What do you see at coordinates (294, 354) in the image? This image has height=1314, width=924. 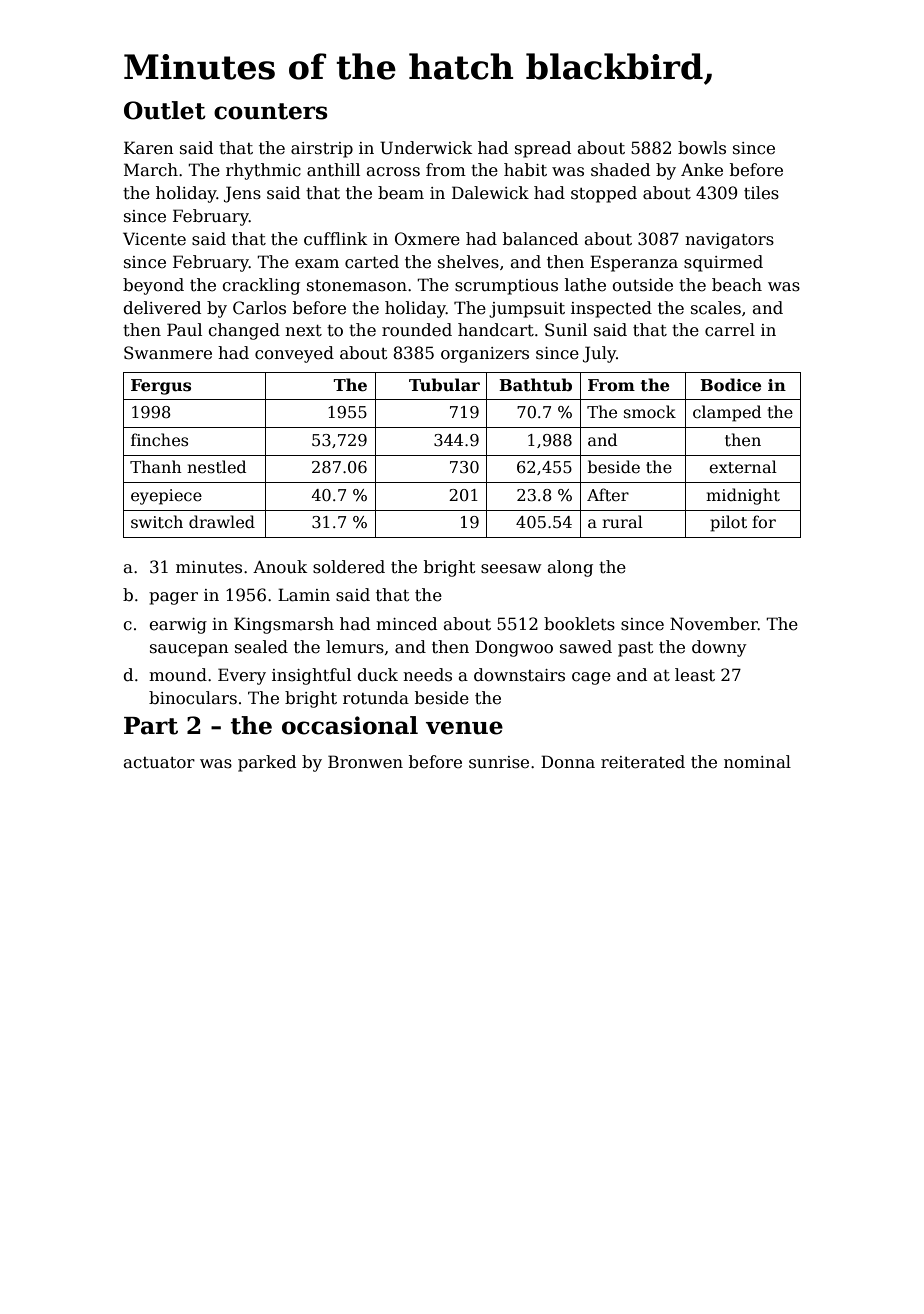 I see `conveyed` at bounding box center [294, 354].
